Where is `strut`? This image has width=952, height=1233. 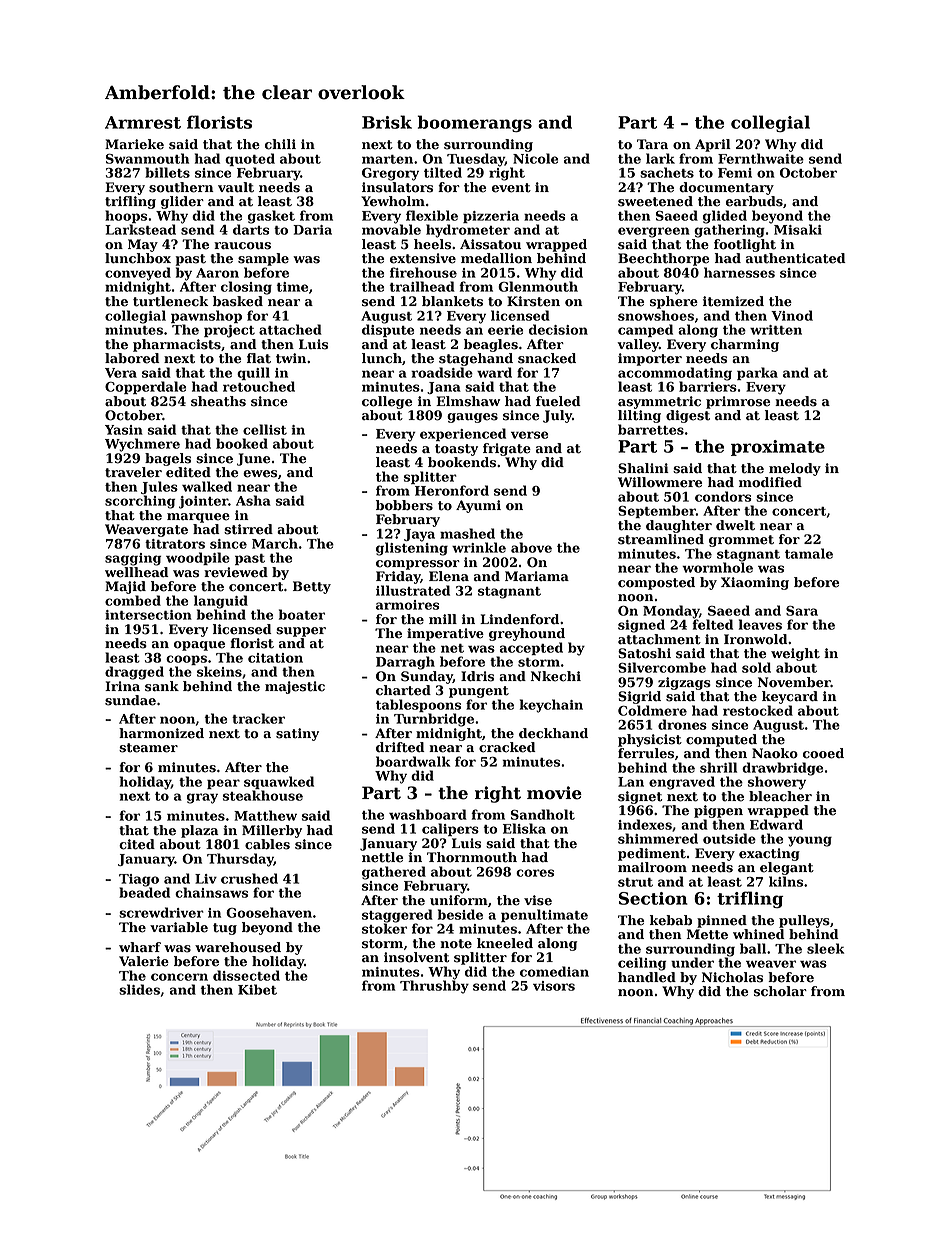 strut is located at coordinates (635, 882).
